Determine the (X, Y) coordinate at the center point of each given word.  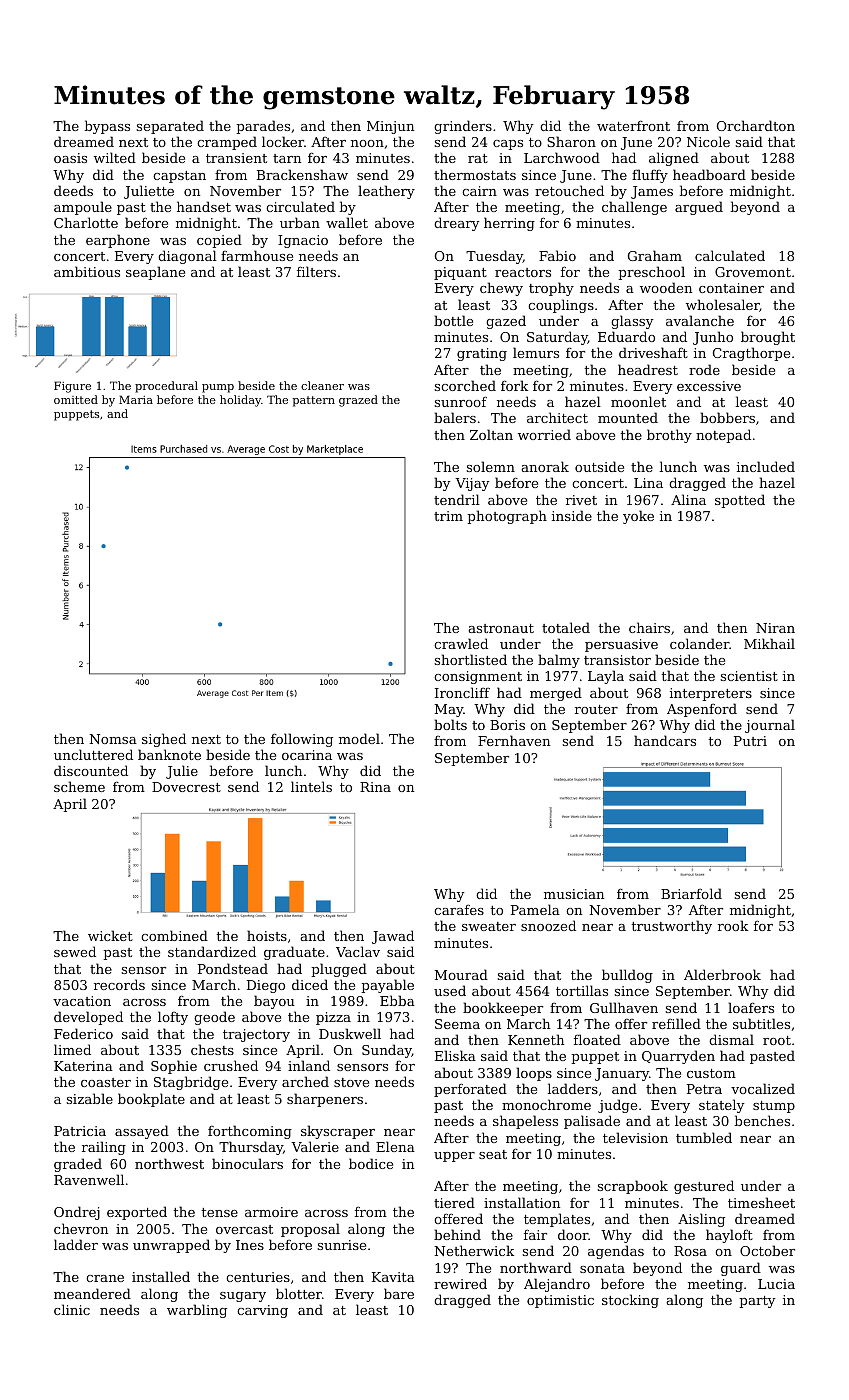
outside (599, 466)
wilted (115, 157)
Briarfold (691, 893)
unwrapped (171, 1246)
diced (310, 984)
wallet (347, 222)
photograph (507, 517)
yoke (638, 517)
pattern (314, 401)
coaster (106, 1082)
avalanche (700, 320)
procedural (166, 387)
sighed (164, 740)
